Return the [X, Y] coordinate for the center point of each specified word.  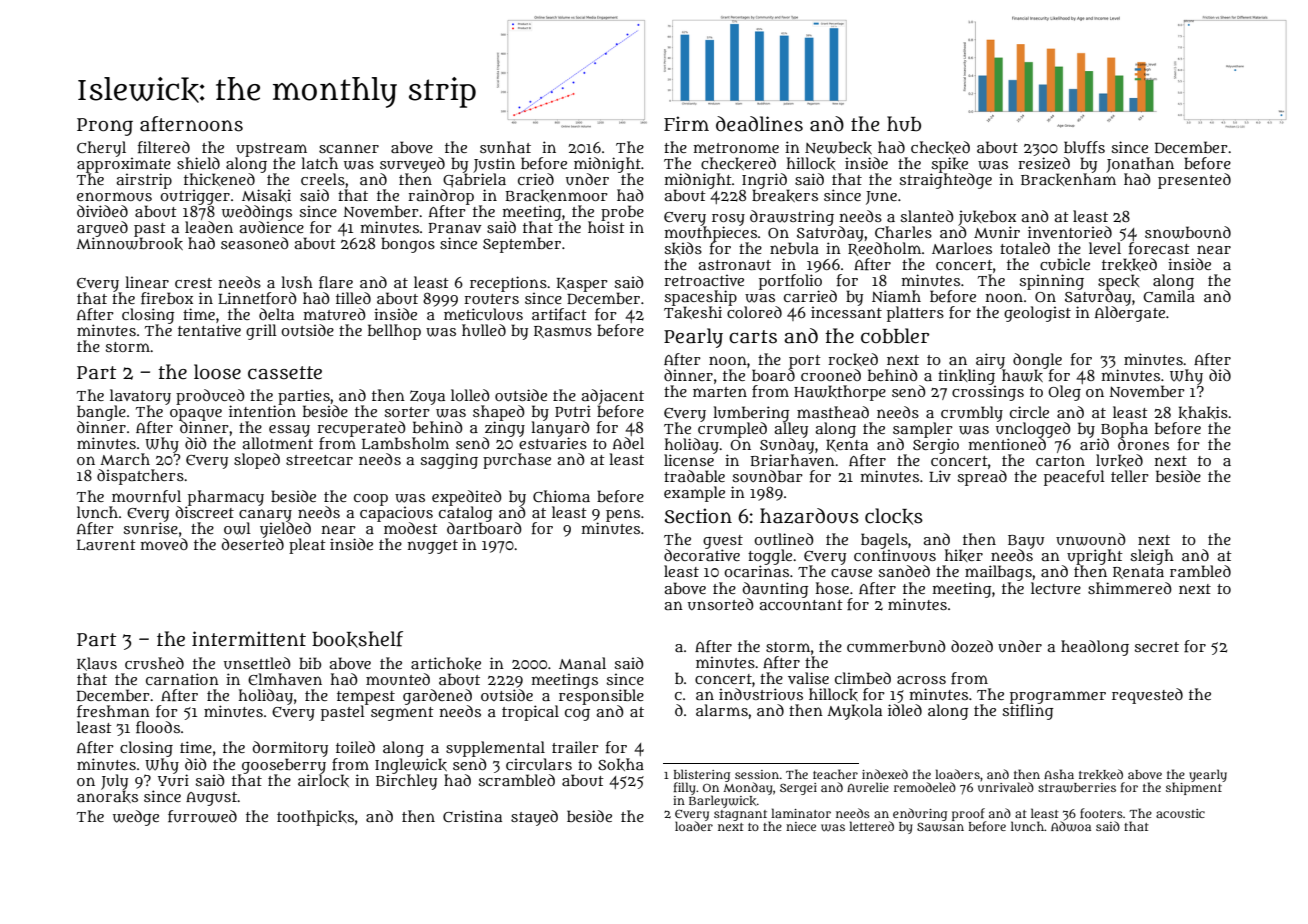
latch [319, 163]
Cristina [472, 816]
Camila [1169, 296]
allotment [278, 443]
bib [310, 663]
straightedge [945, 181]
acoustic [1180, 813]
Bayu [1026, 542]
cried [536, 179]
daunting [775, 589]
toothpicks [315, 818]
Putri [573, 411]
